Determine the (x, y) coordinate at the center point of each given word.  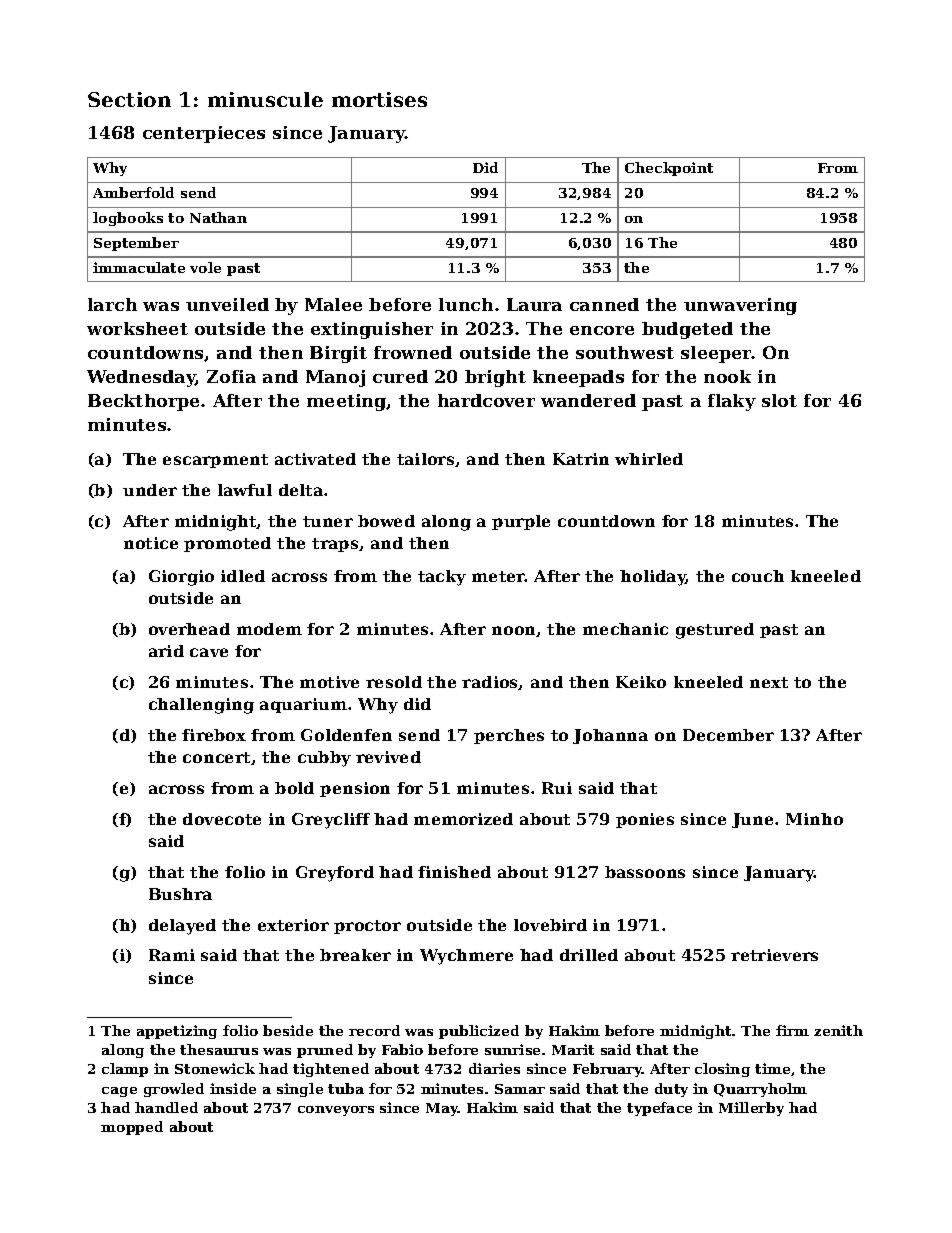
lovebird (550, 925)
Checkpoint (669, 169)
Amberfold (133, 192)
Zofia (231, 376)
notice (151, 543)
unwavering (740, 306)
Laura (534, 304)
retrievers (774, 955)
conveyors (336, 1111)
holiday (653, 578)
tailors (425, 459)
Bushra (180, 894)
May (442, 1109)
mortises (379, 99)
